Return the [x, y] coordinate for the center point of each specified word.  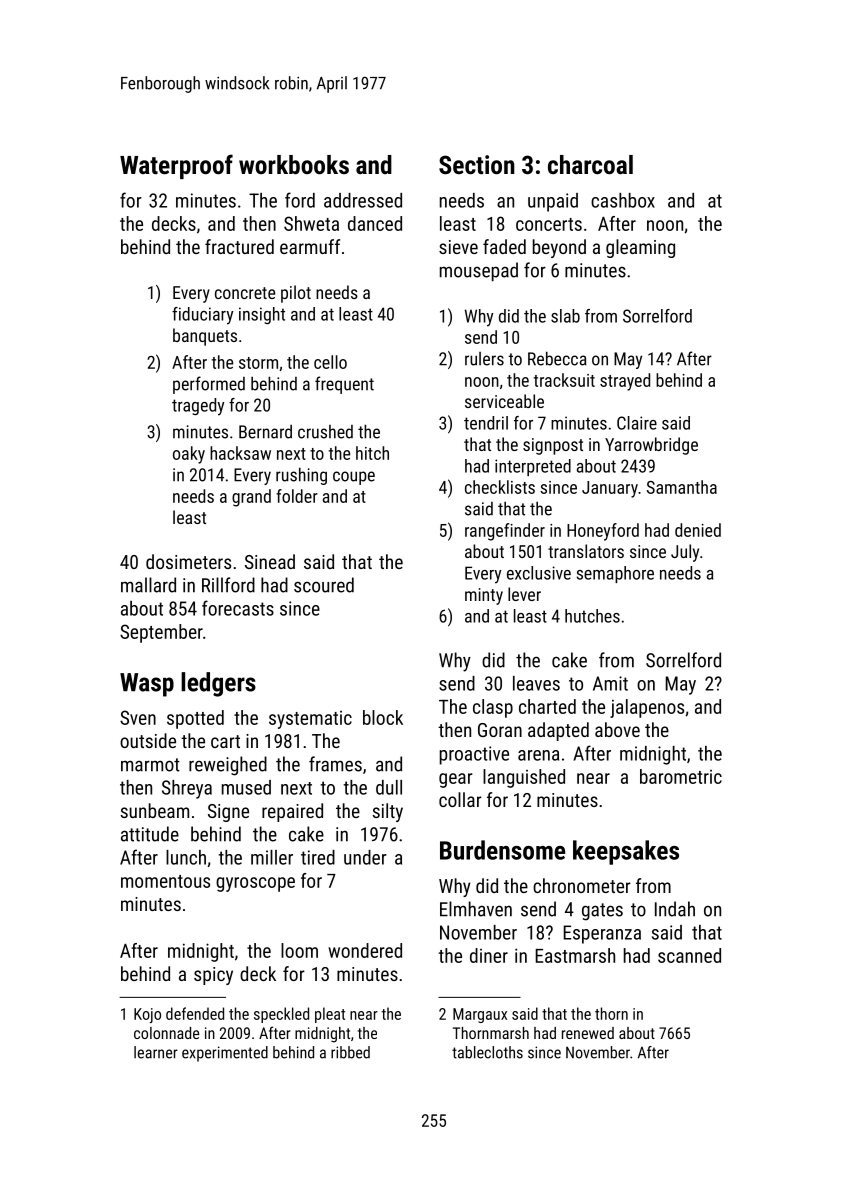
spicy [213, 976]
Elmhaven [476, 909]
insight [262, 315]
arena [538, 755]
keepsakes [626, 852]
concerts [549, 224]
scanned [689, 955]
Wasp [147, 685]
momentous [165, 881]
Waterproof [176, 166]
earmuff [310, 246]
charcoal [590, 164]
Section [477, 164]
